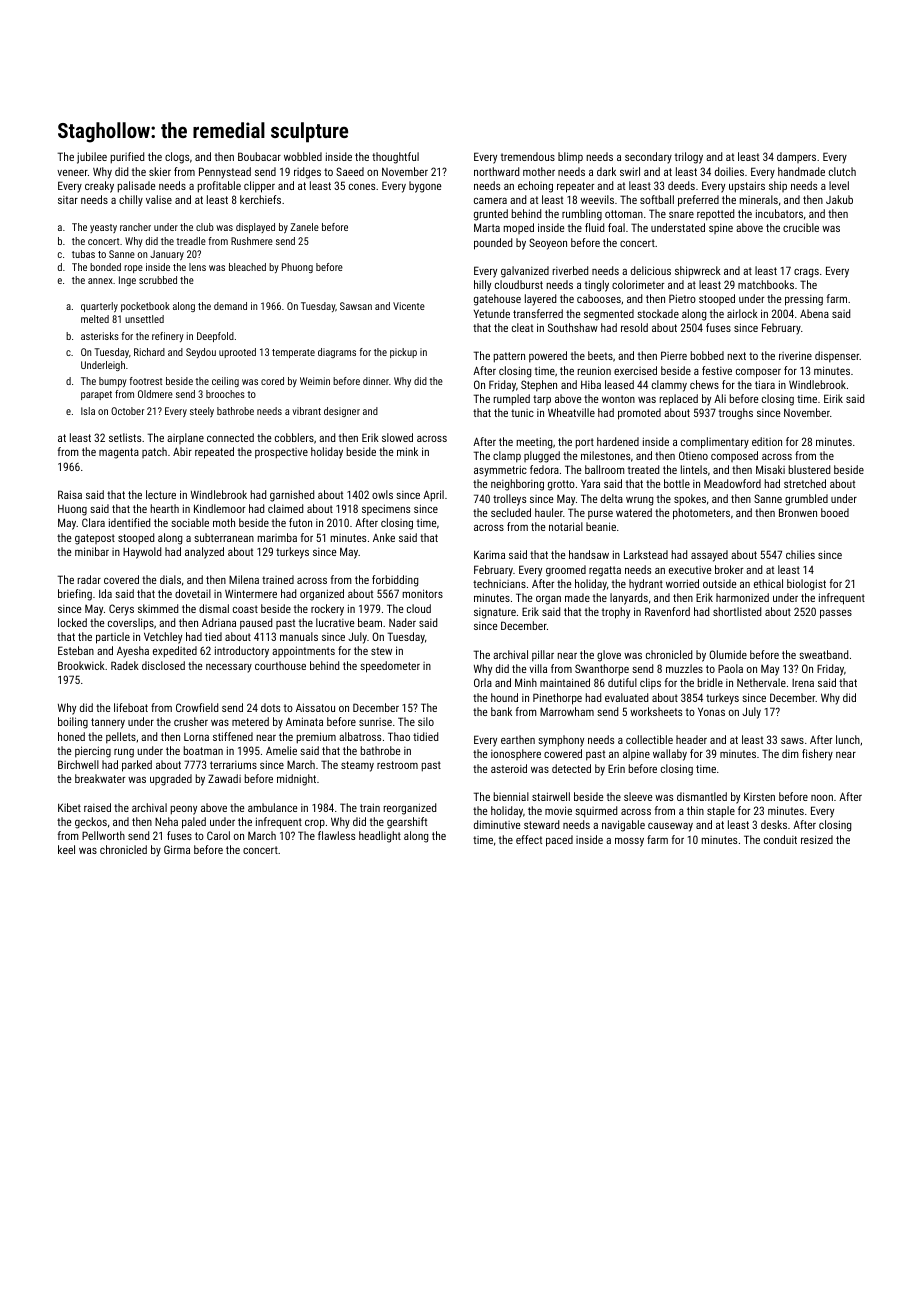  Describe the element at coordinates (489, 554) in the document. I see `Karima` at that location.
